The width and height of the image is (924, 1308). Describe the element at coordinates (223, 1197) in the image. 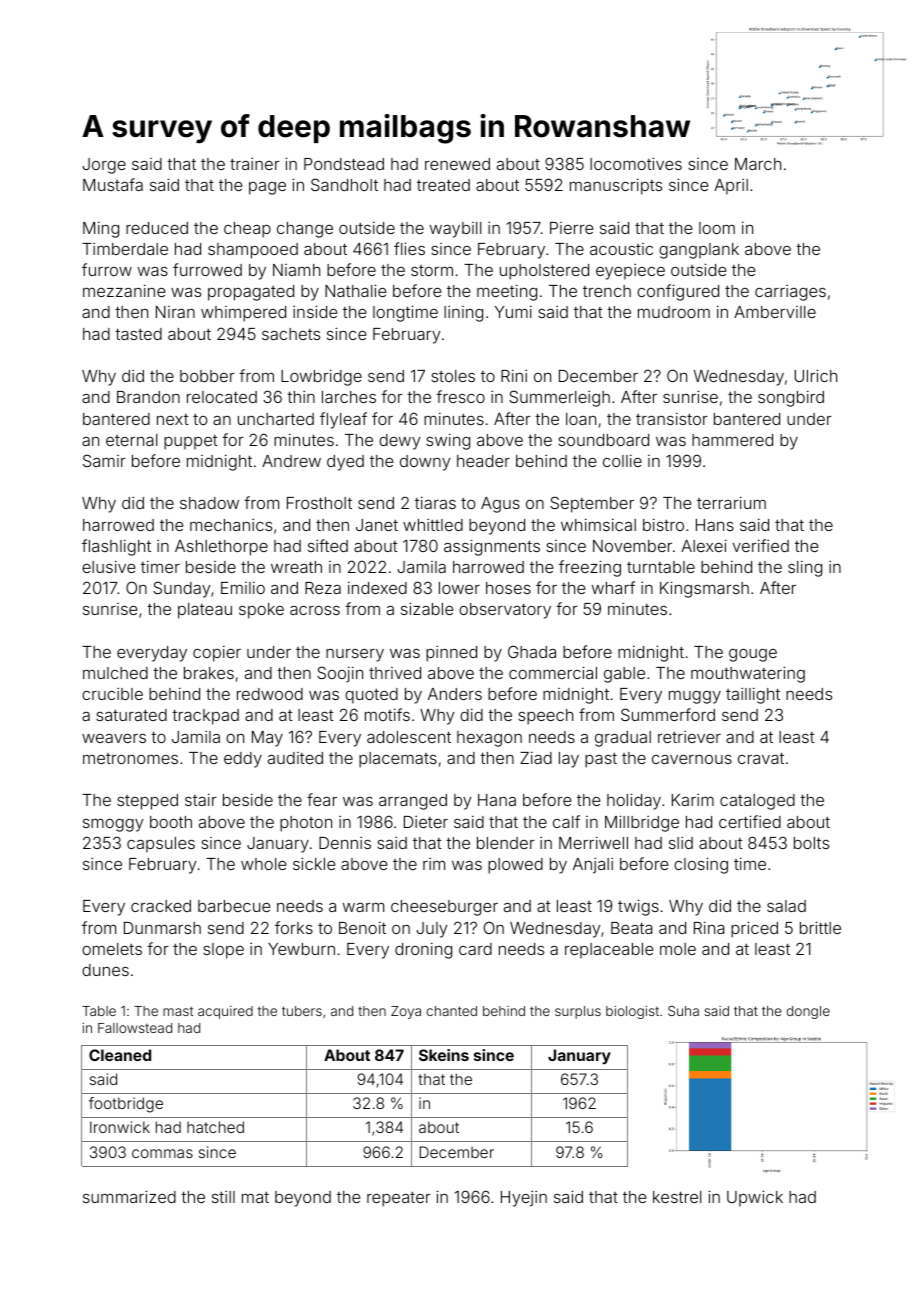

I see `still` at that location.
